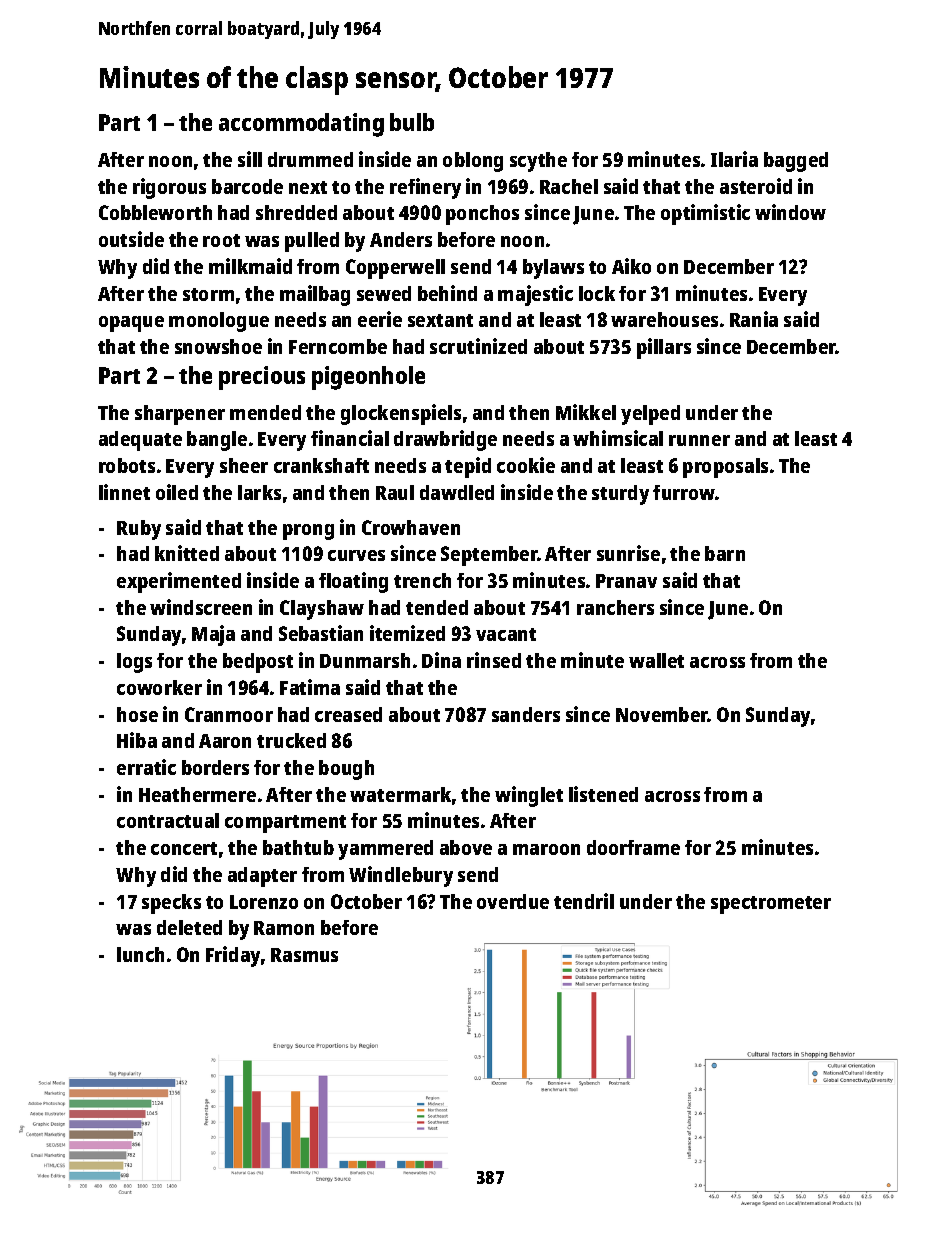 The width and height of the screenshot is (952, 1233). What do you see at coordinates (146, 767) in the screenshot?
I see `erratic` at bounding box center [146, 767].
